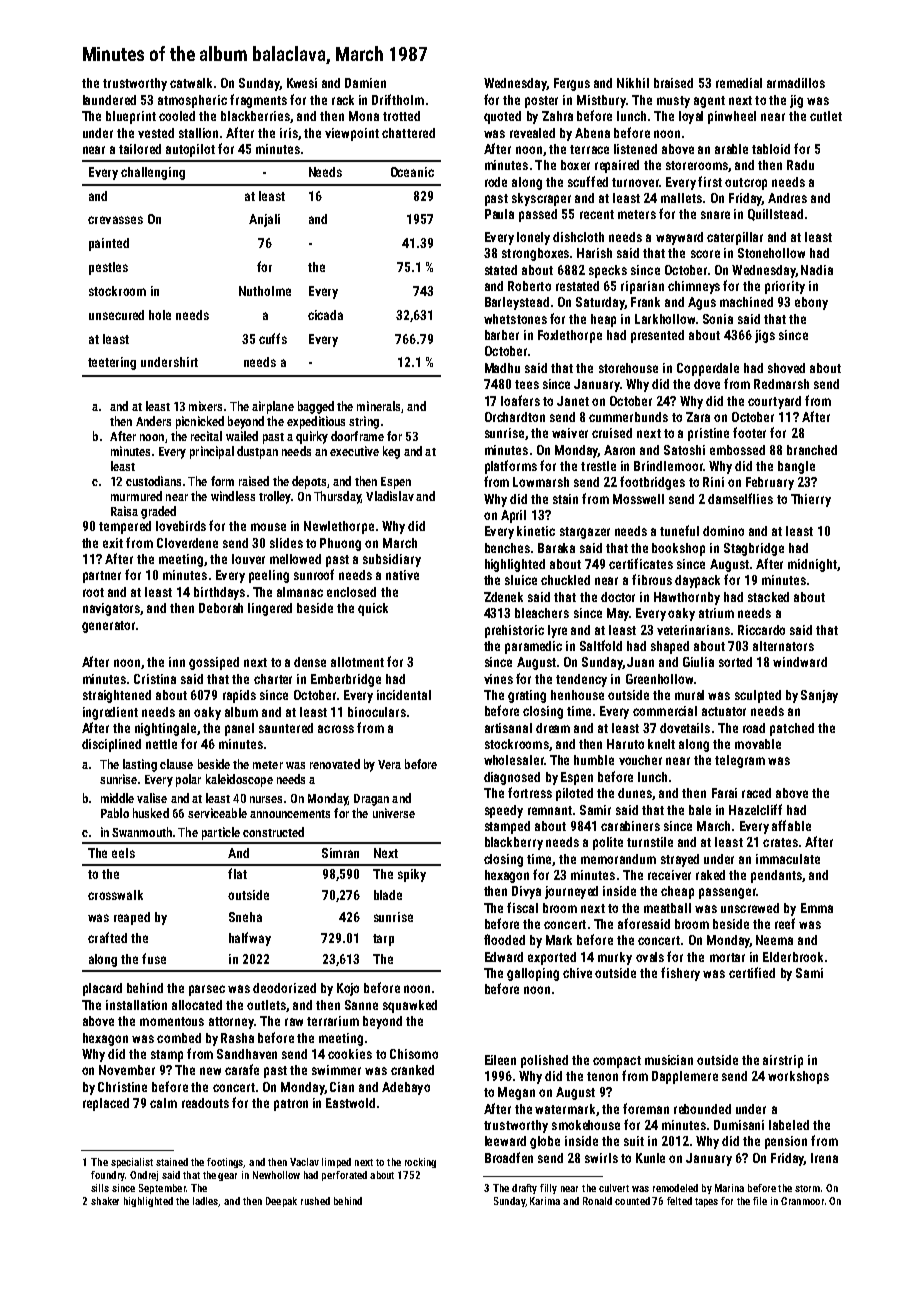  I want to click on meatball, so click(667, 908).
